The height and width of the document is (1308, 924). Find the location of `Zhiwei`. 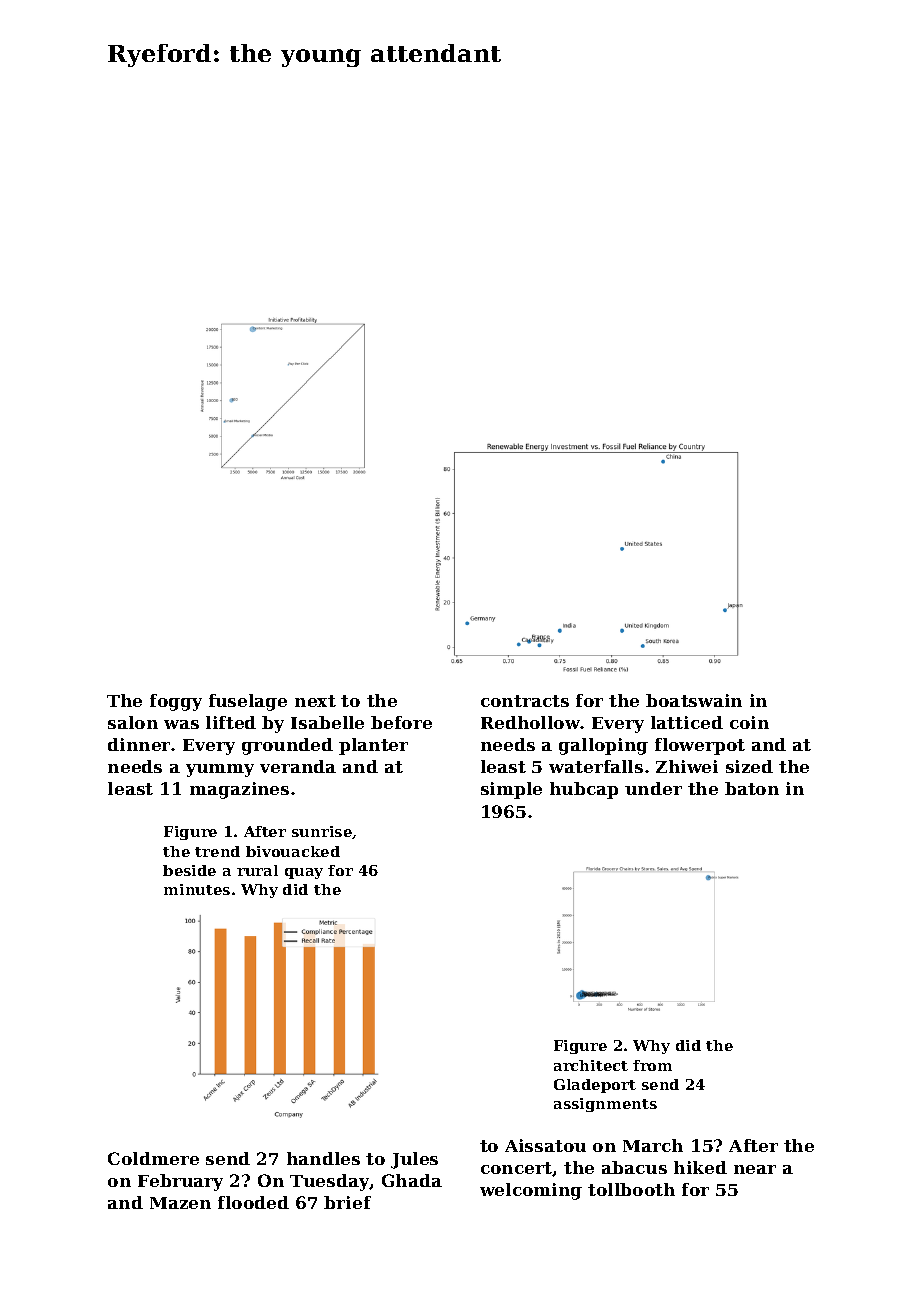

Zhiwei is located at coordinates (687, 766).
